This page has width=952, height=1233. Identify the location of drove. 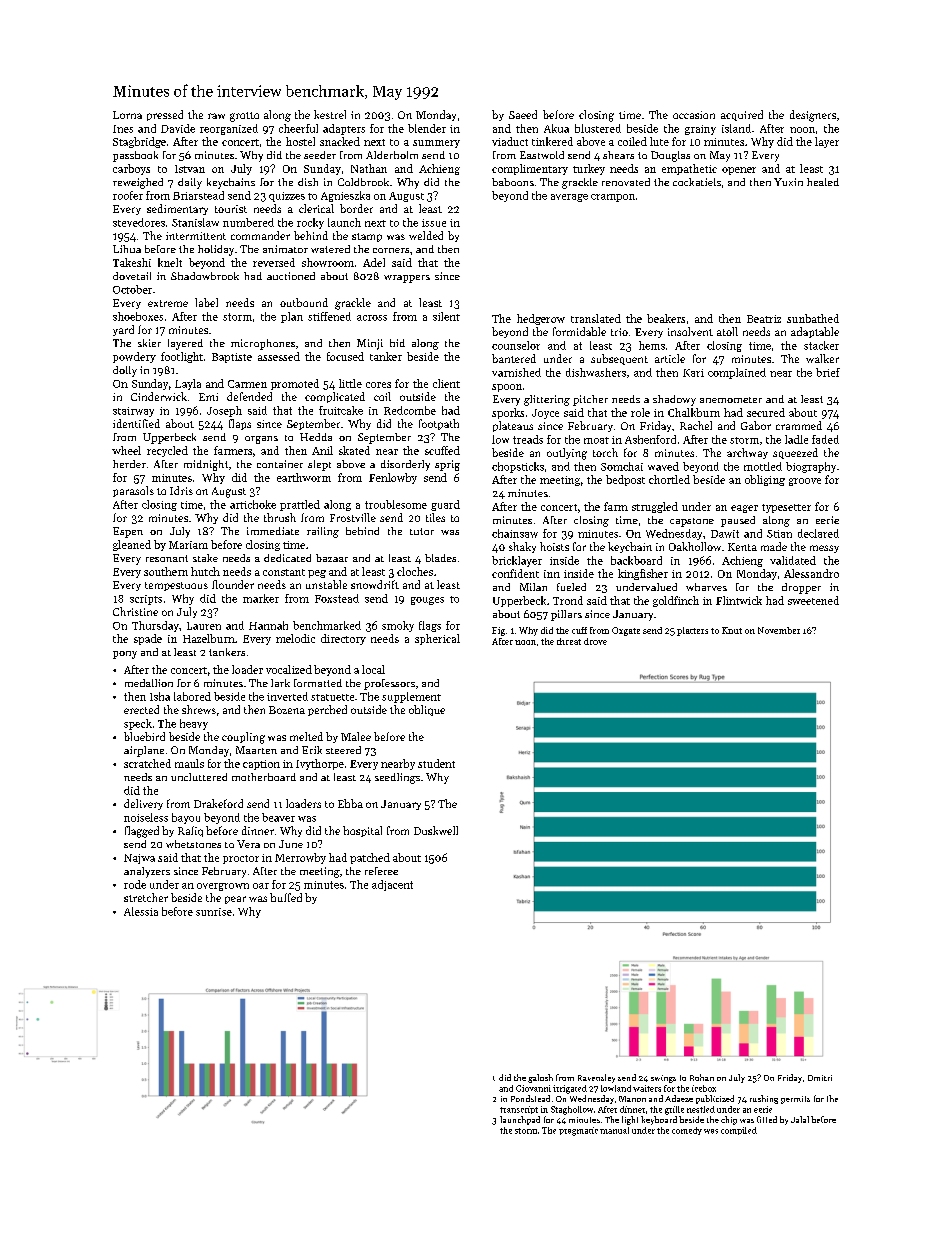
(595, 641).
